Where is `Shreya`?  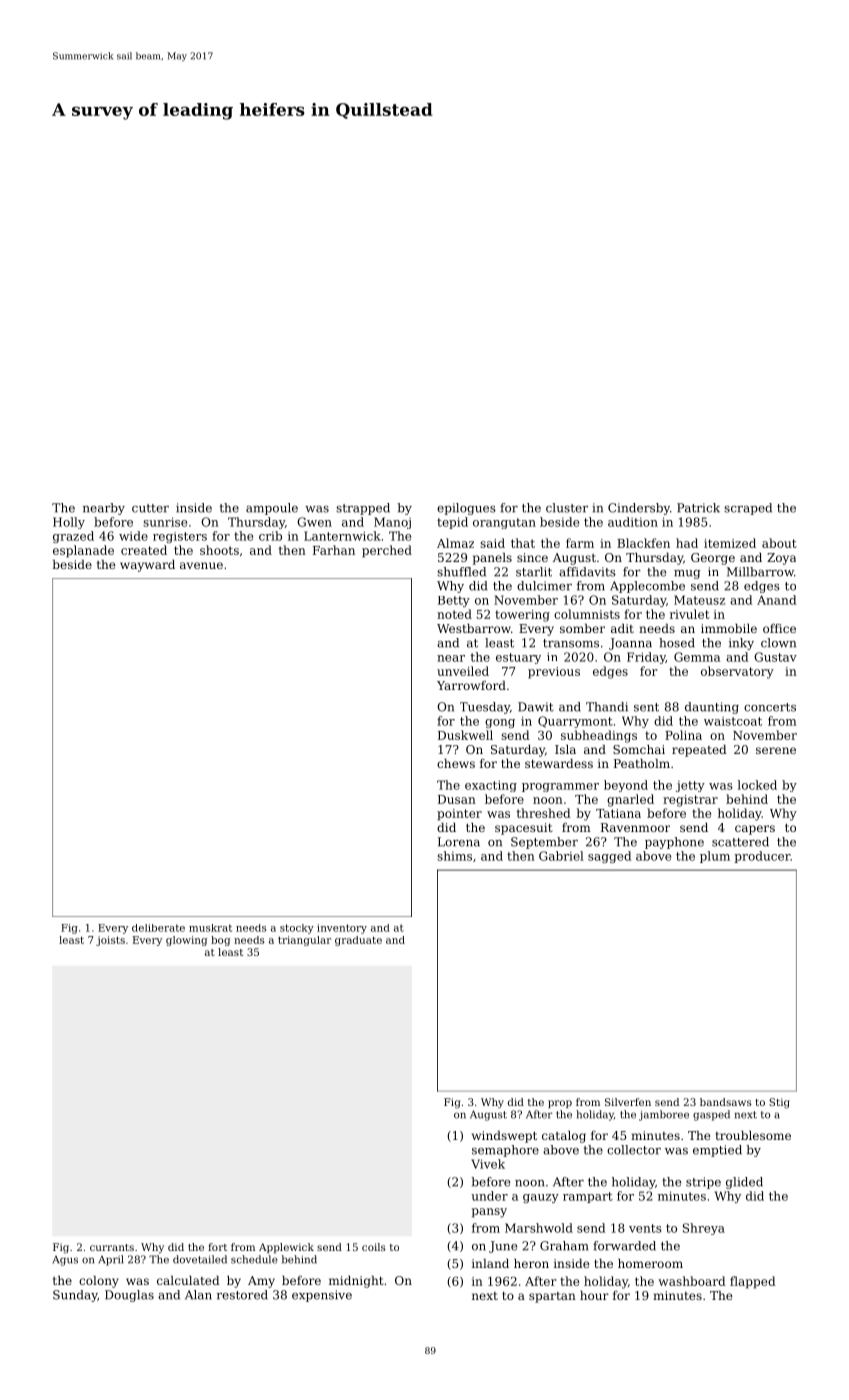 Shreya is located at coordinates (704, 1229).
